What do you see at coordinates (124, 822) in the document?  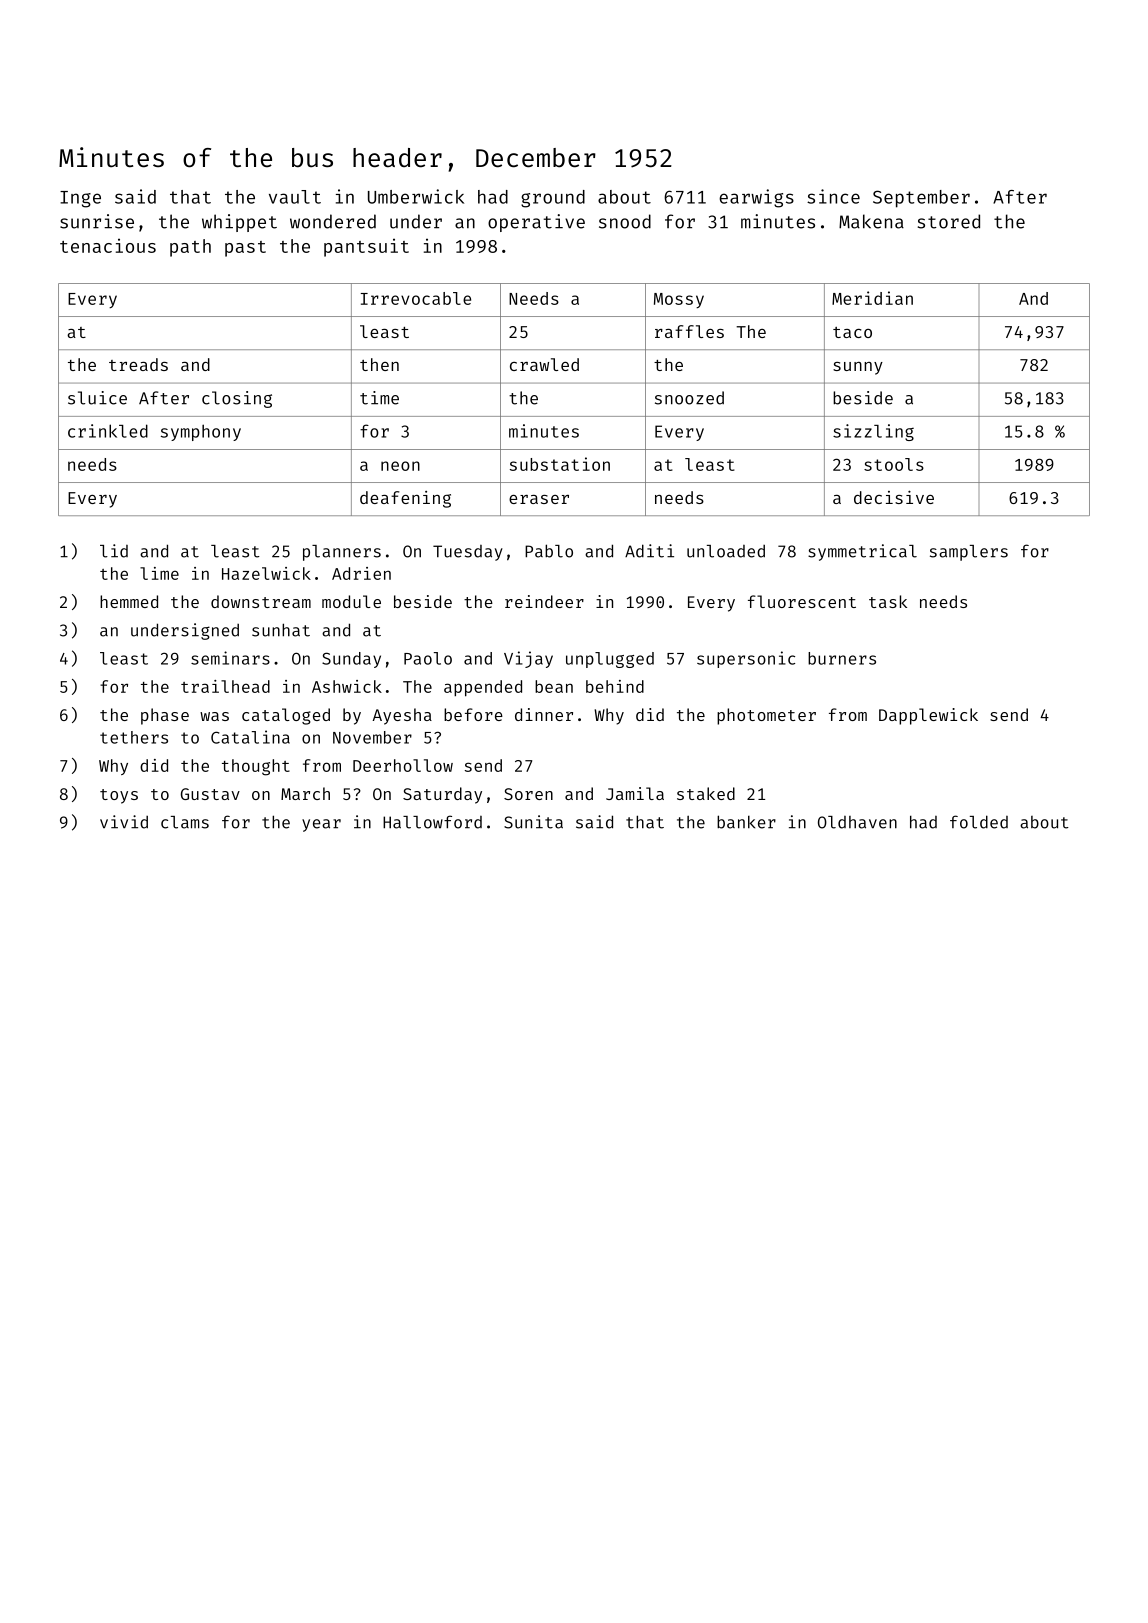 I see `vivid` at bounding box center [124, 822].
